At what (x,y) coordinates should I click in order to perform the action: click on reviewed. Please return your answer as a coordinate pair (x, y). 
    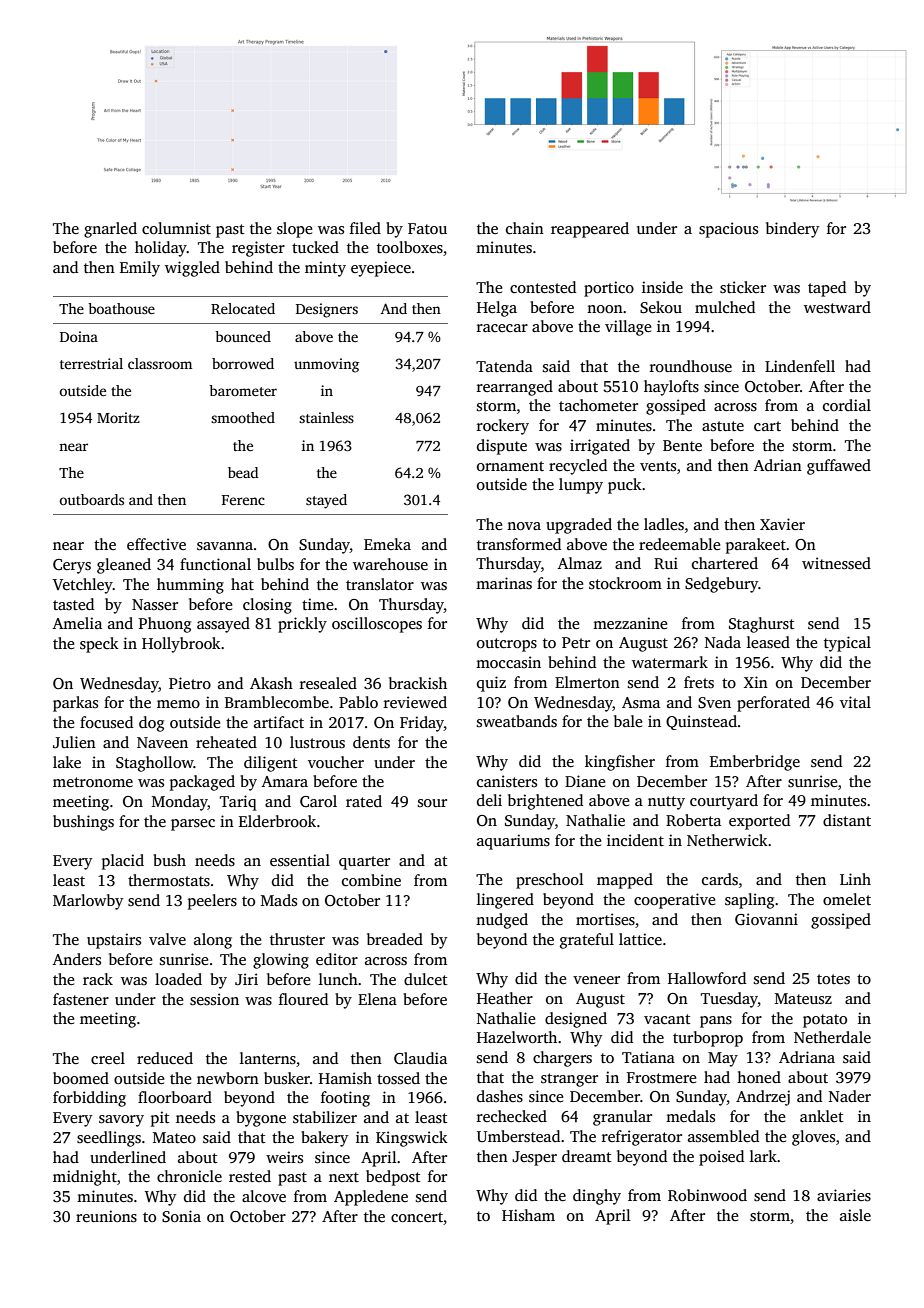
    Looking at the image, I should click on (415, 702).
